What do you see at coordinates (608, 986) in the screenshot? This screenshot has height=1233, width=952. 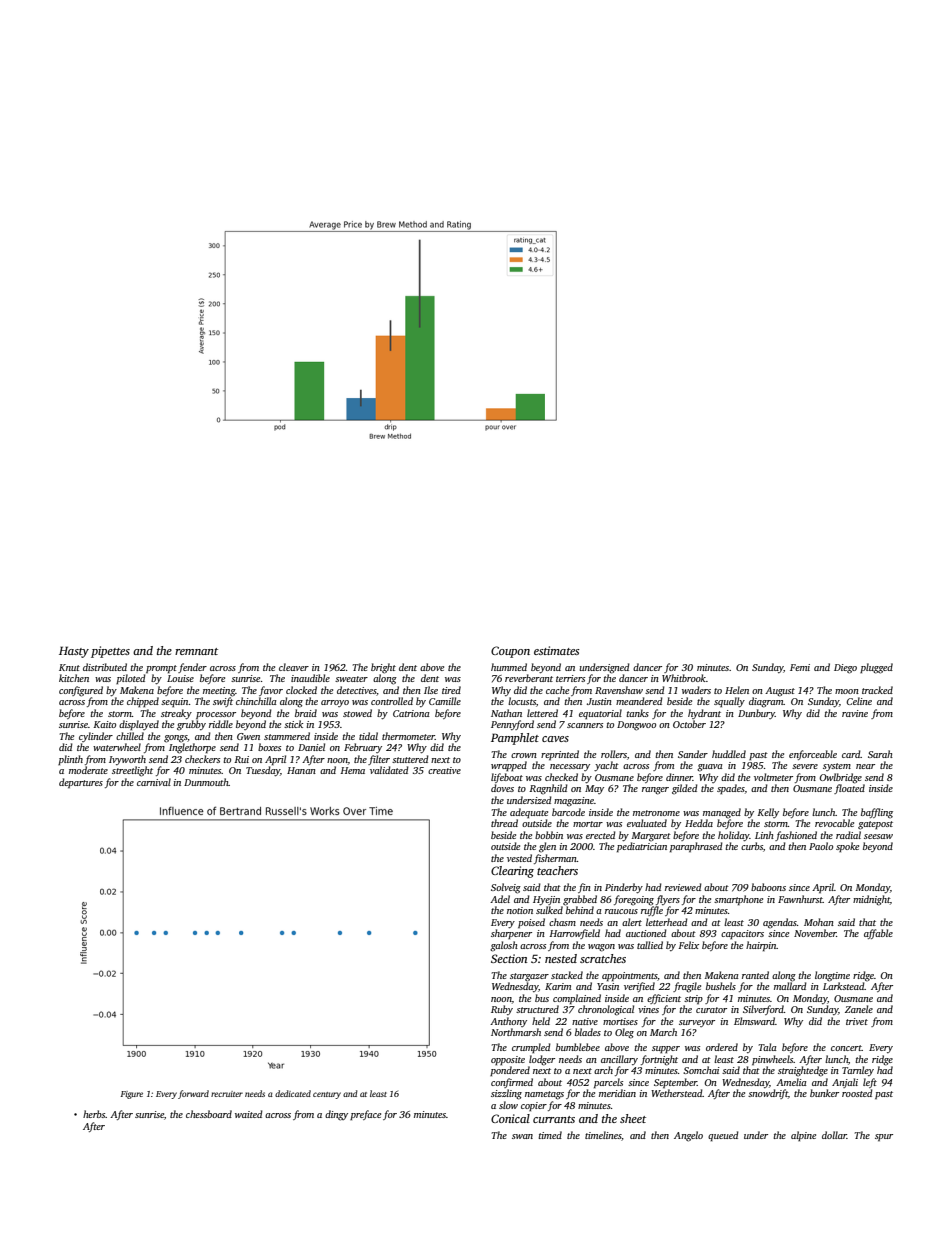 I see `Yasin` at bounding box center [608, 986].
